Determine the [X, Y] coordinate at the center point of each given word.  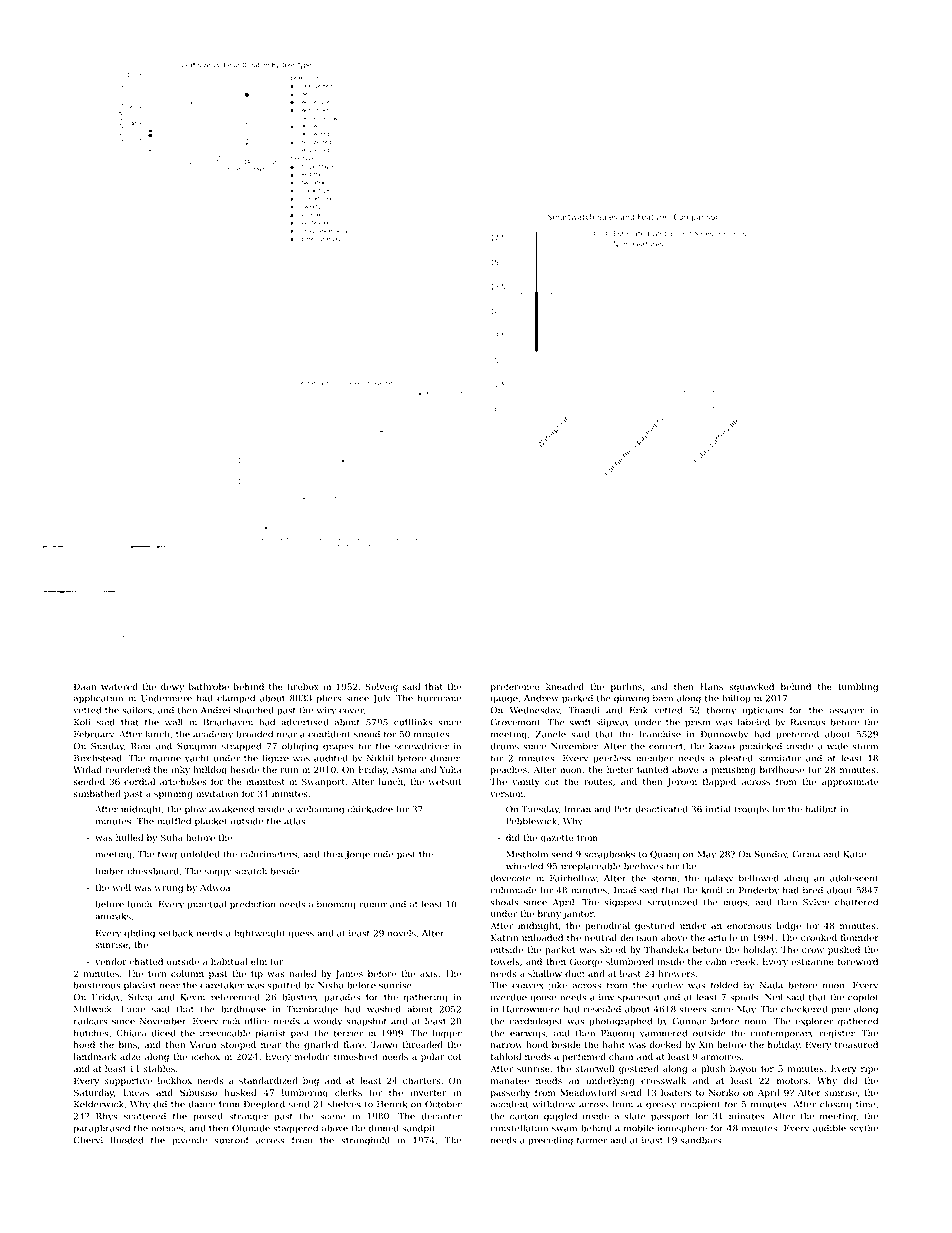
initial [718, 809]
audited [331, 758]
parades [342, 998]
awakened [231, 809]
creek [743, 961]
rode [384, 854]
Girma [806, 854]
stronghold [365, 1141]
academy [213, 735]
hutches [91, 1033]
